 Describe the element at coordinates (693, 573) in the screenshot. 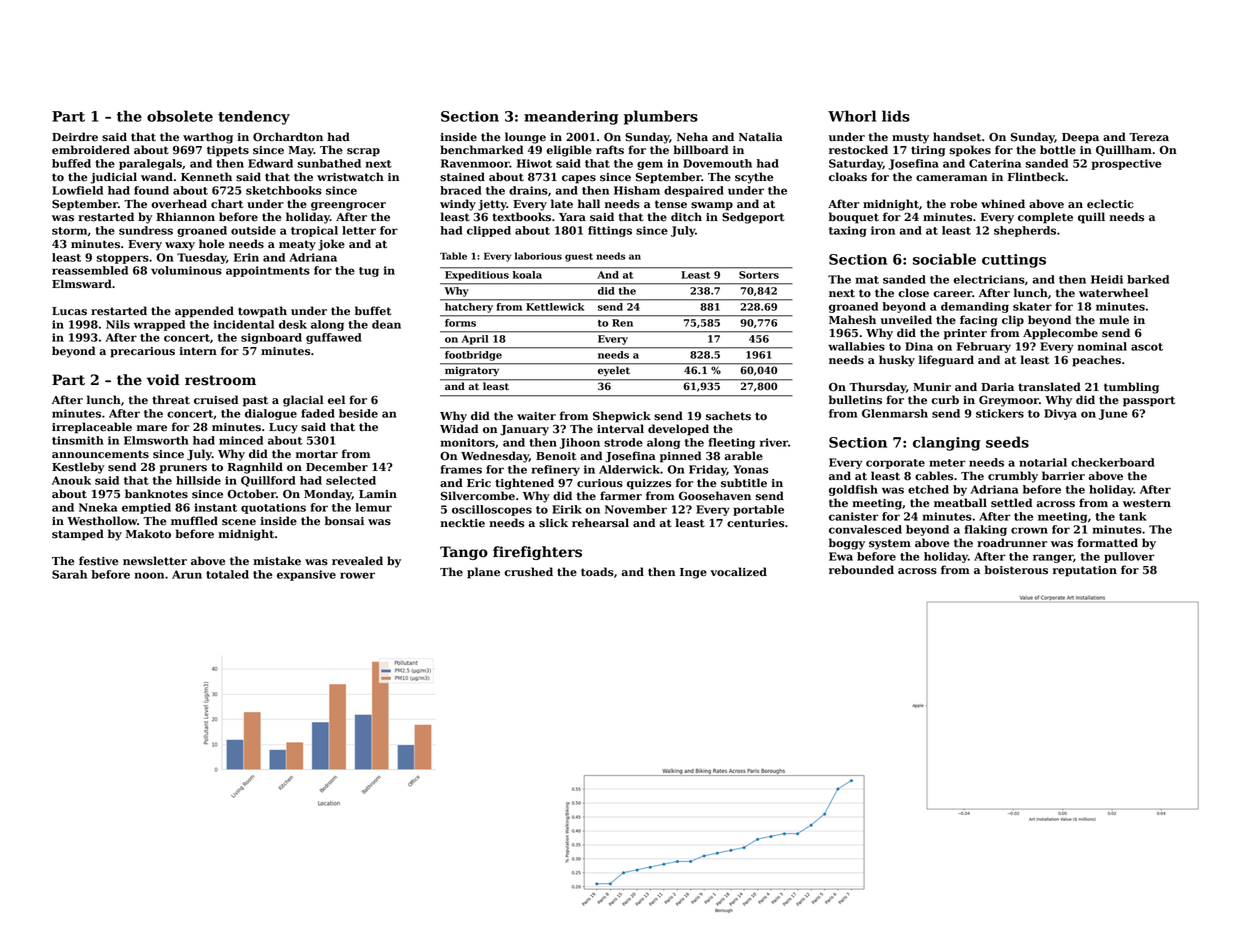

I see `Inge` at that location.
